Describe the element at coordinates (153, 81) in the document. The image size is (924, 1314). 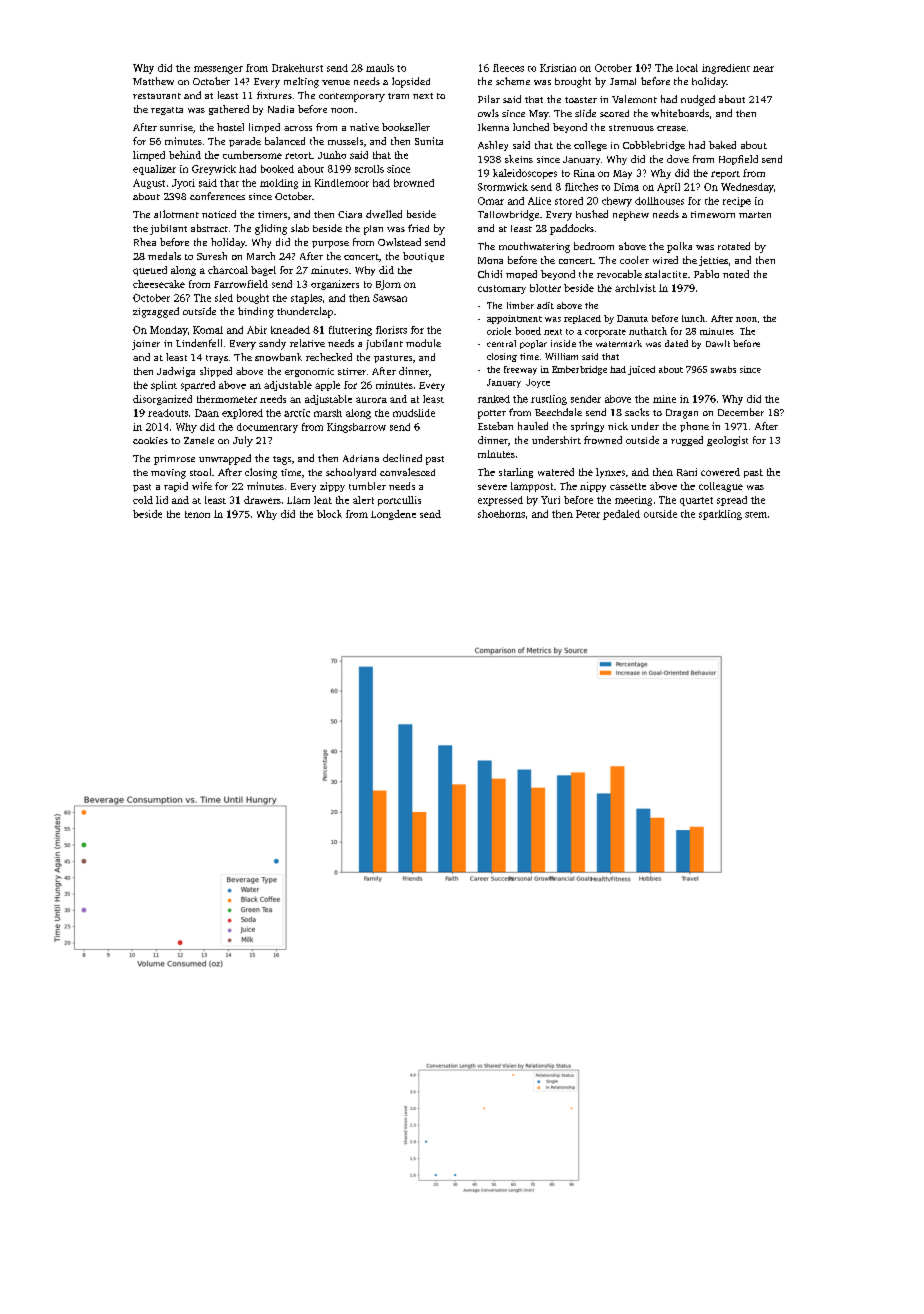
I see `Matthew` at that location.
